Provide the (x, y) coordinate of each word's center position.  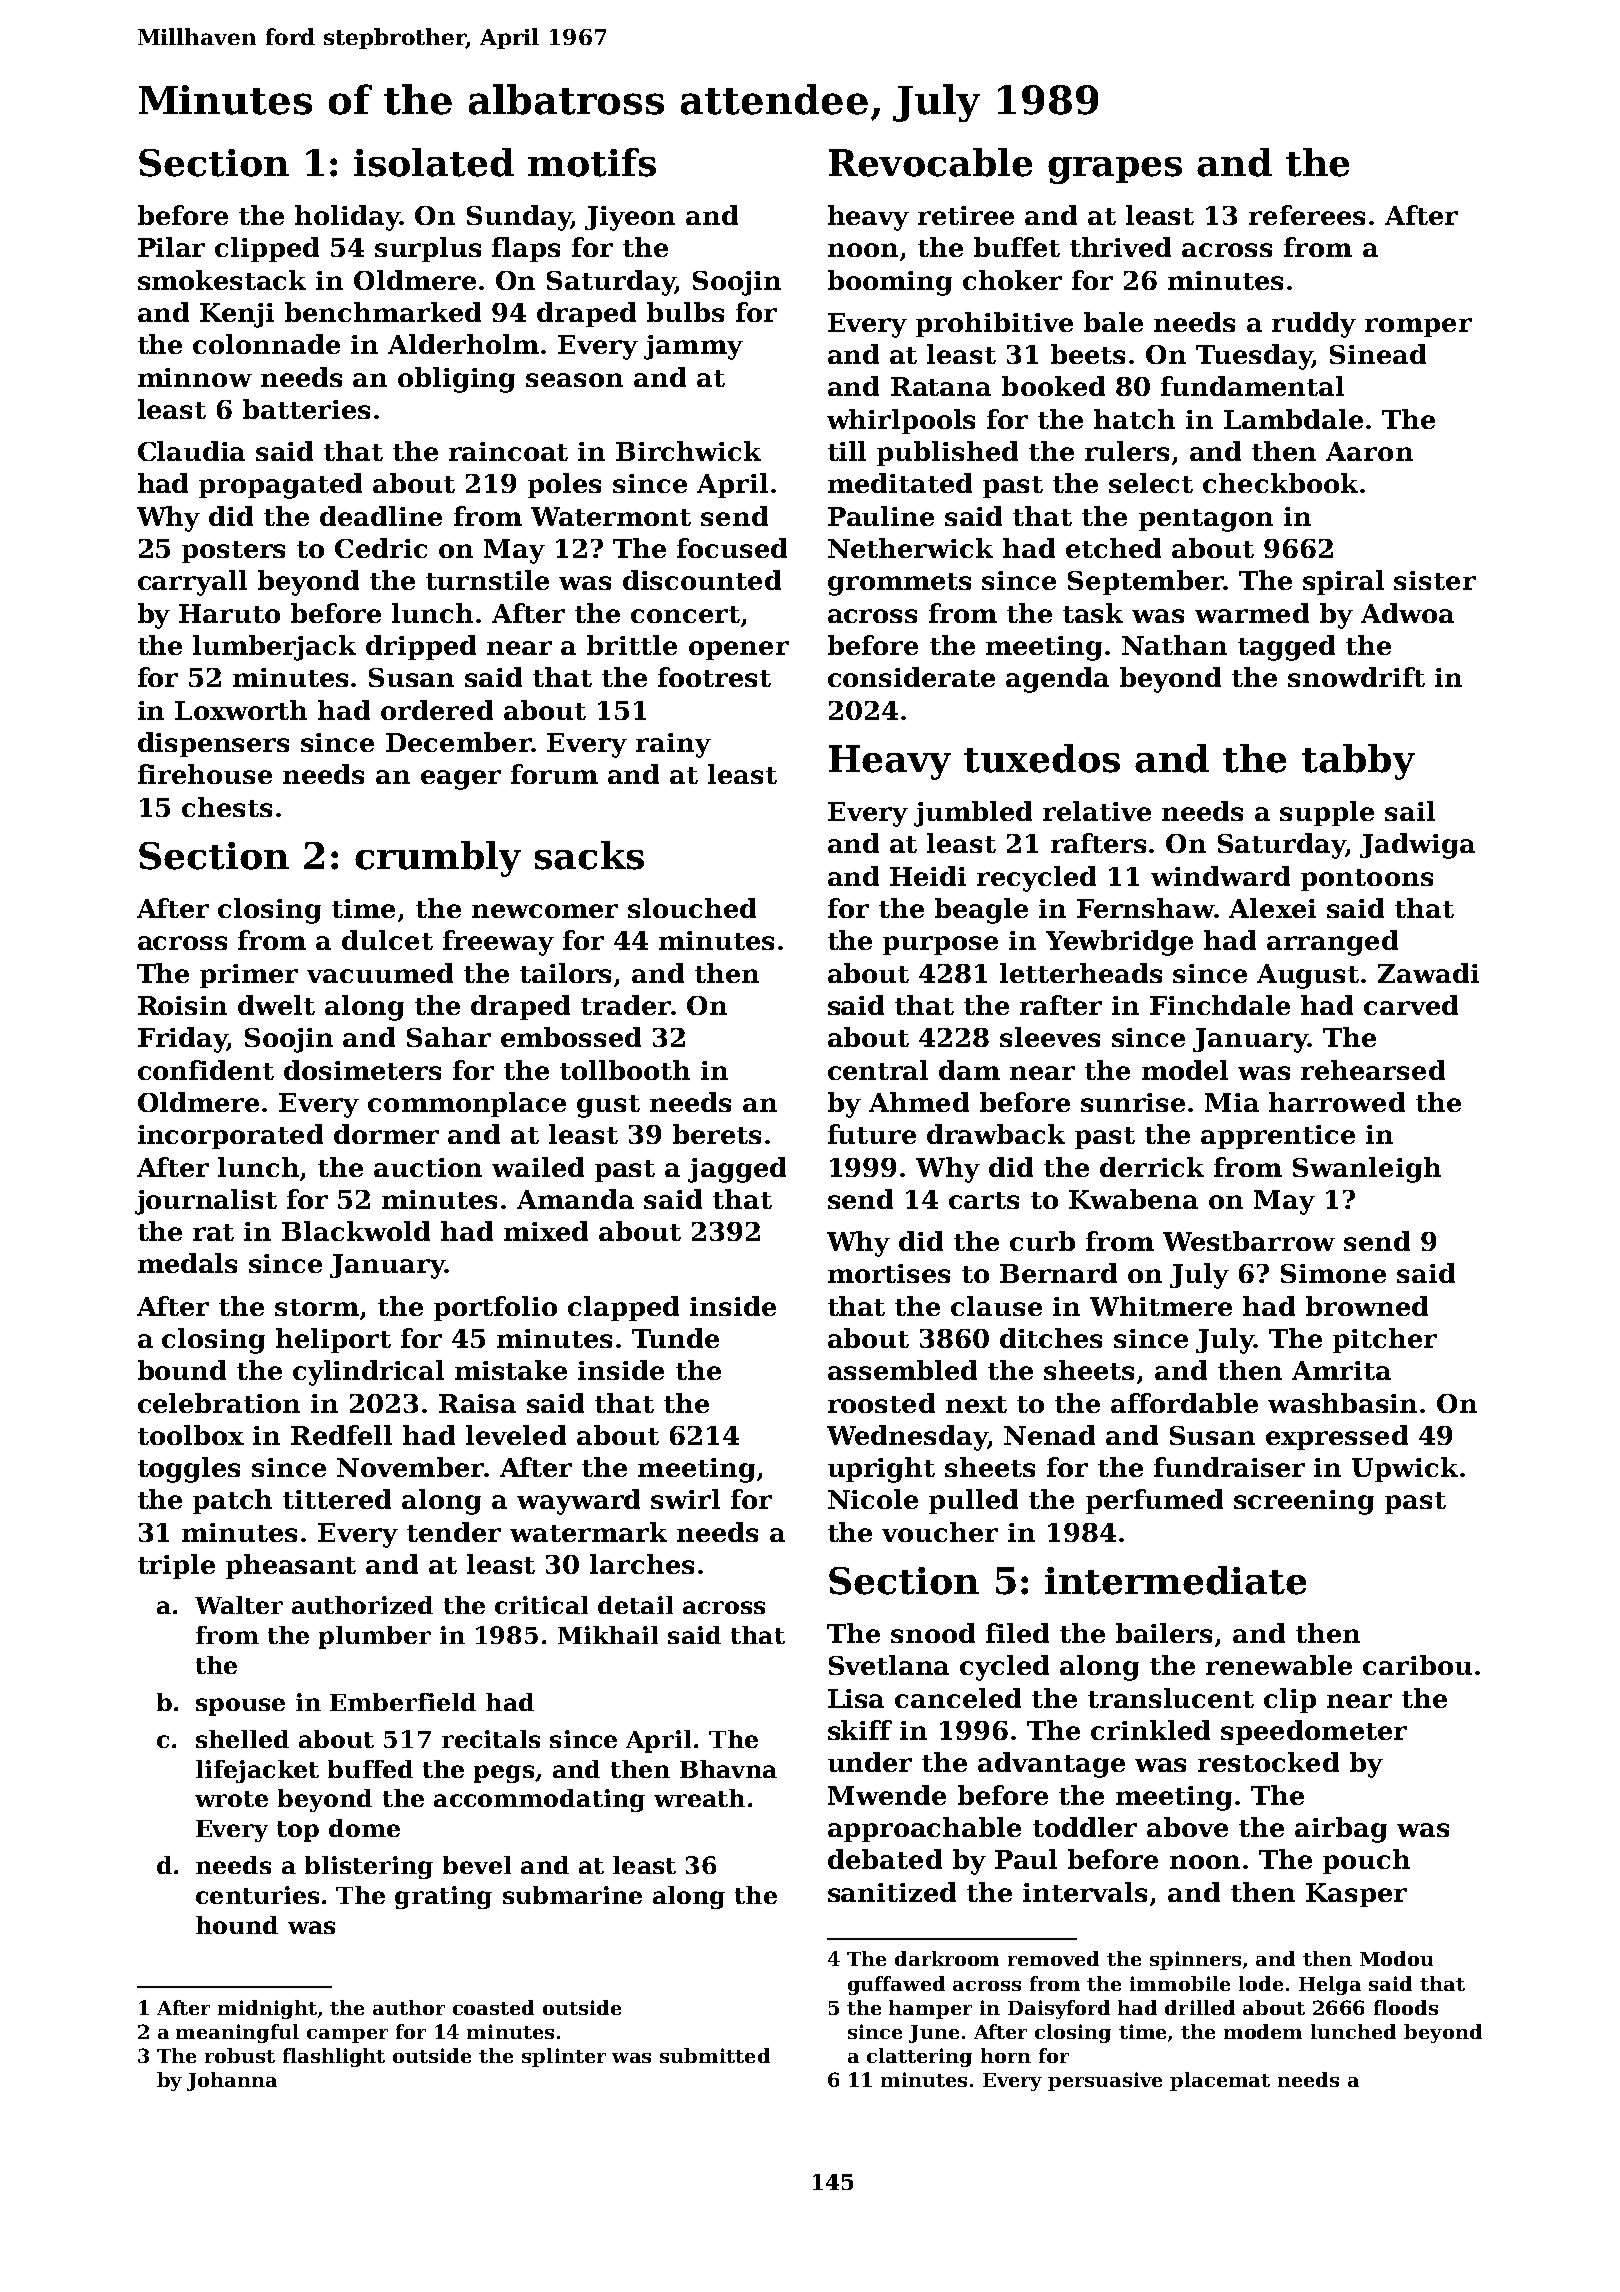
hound (237, 1925)
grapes (1115, 170)
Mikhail (608, 1635)
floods (1406, 2007)
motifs (592, 162)
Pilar (171, 247)
